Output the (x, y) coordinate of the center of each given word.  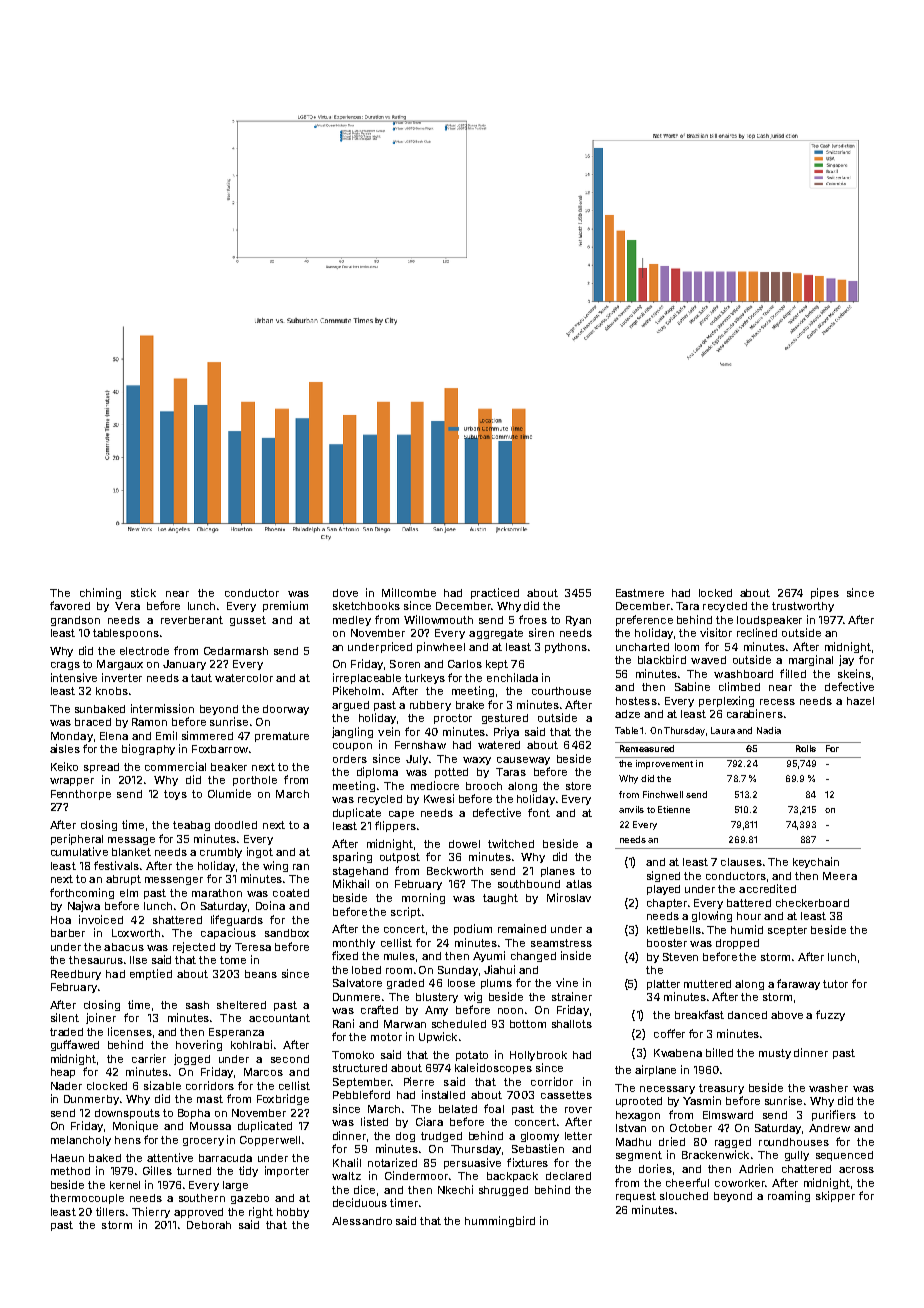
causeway (523, 761)
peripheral (77, 839)
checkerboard (812, 903)
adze (627, 714)
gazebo (250, 1199)
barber (68, 933)
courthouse (561, 691)
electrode (144, 651)
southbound (529, 884)
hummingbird (500, 1221)
